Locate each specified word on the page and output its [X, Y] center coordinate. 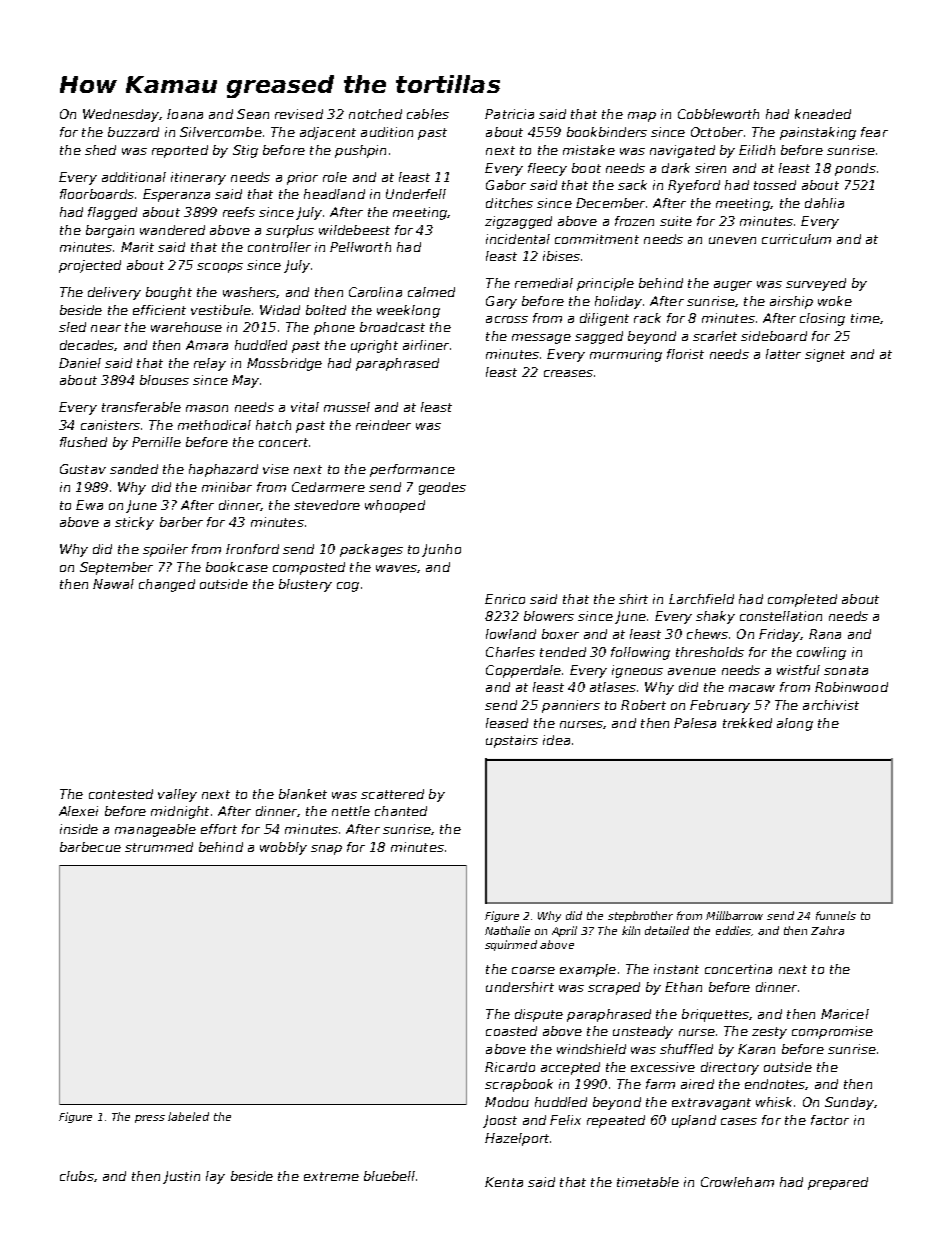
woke [835, 301]
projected [90, 266]
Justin [181, 1177]
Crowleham [737, 1182]
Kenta [504, 1182]
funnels [836, 915]
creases [568, 373]
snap [326, 850]
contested [121, 794]
